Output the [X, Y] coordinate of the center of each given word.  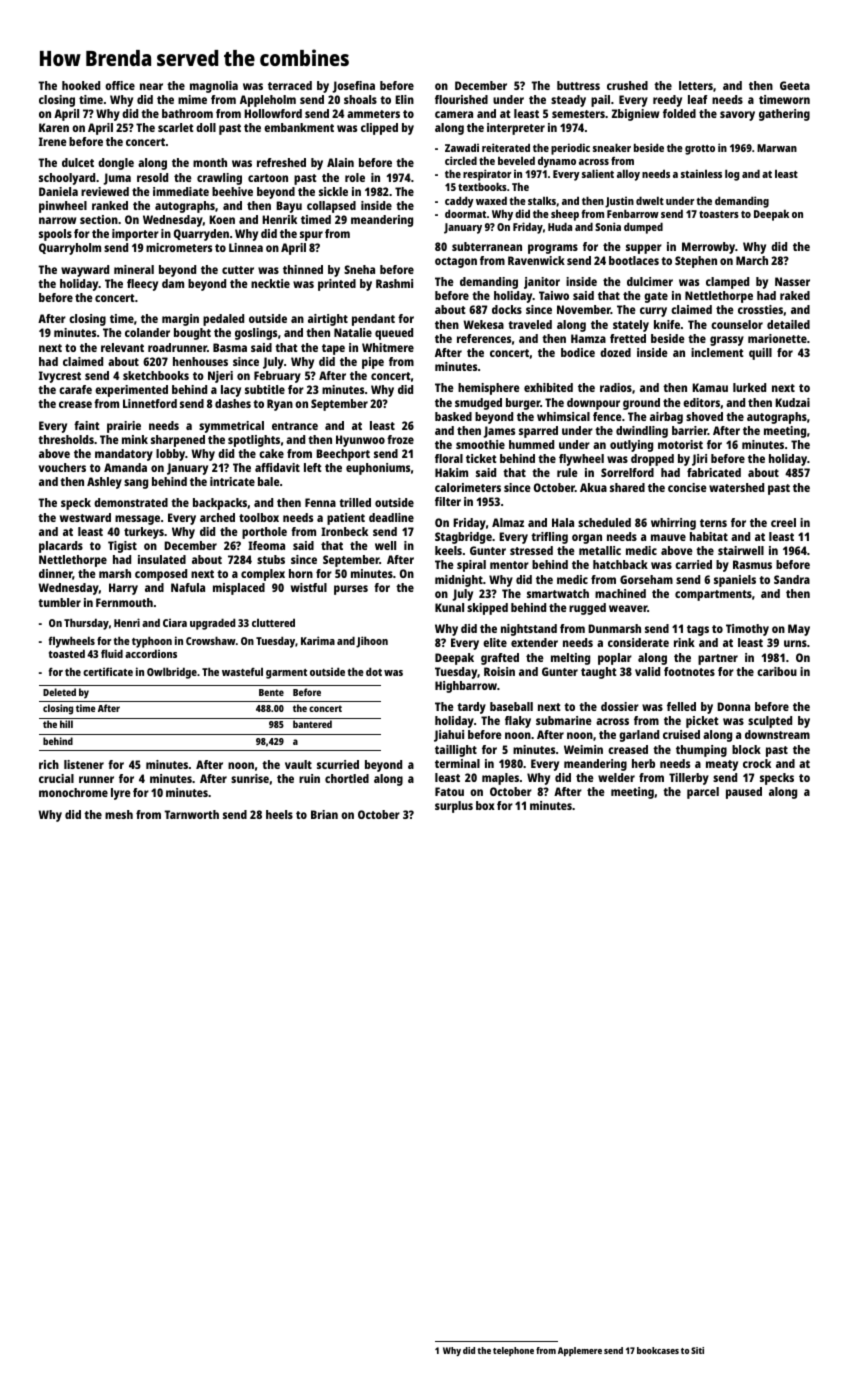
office [120, 85]
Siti [697, 1350]
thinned [303, 269]
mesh [119, 814]
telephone [513, 1351]
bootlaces [634, 260]
